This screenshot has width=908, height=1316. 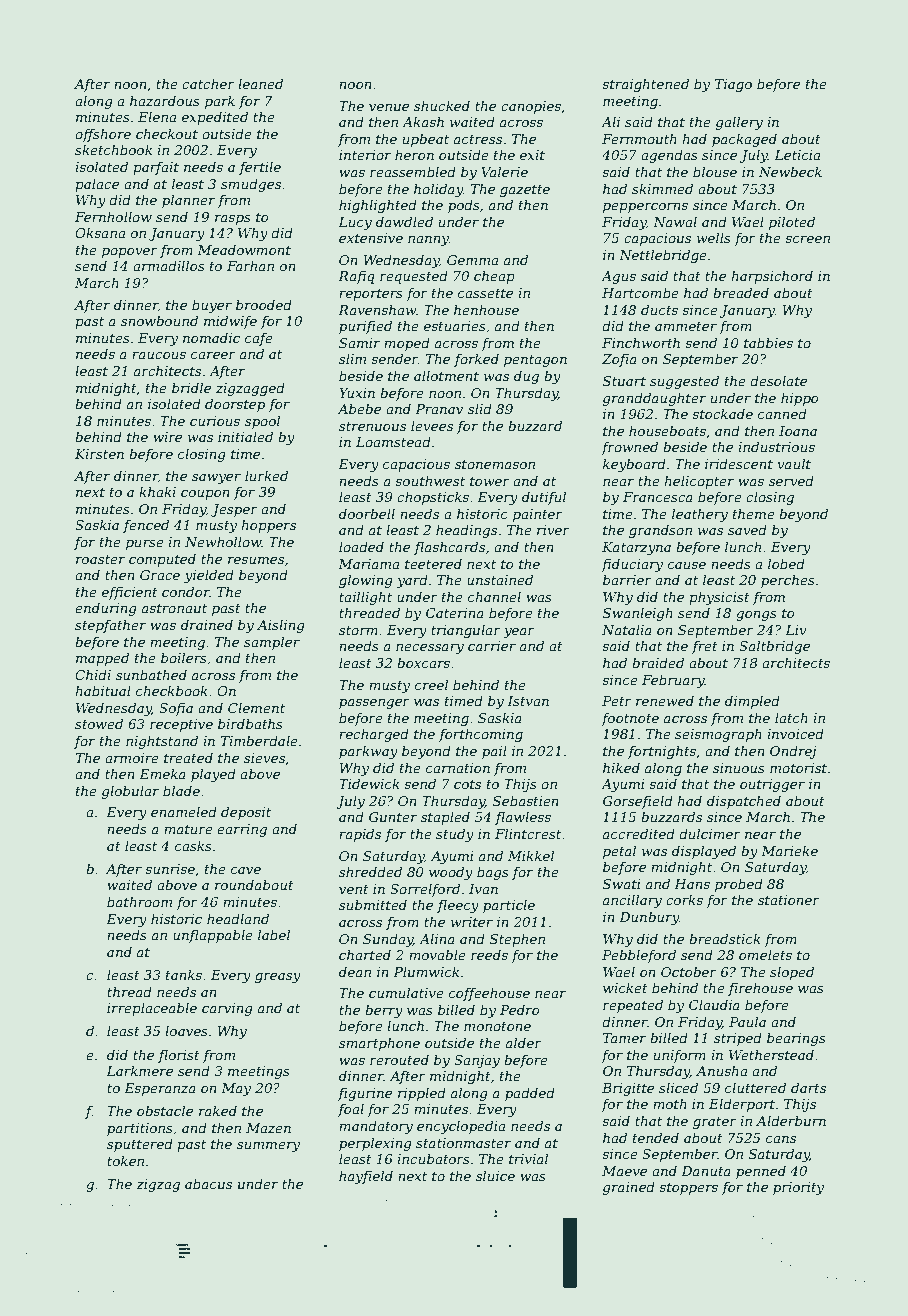 What do you see at coordinates (455, 613) in the screenshot?
I see `Caterina` at bounding box center [455, 613].
